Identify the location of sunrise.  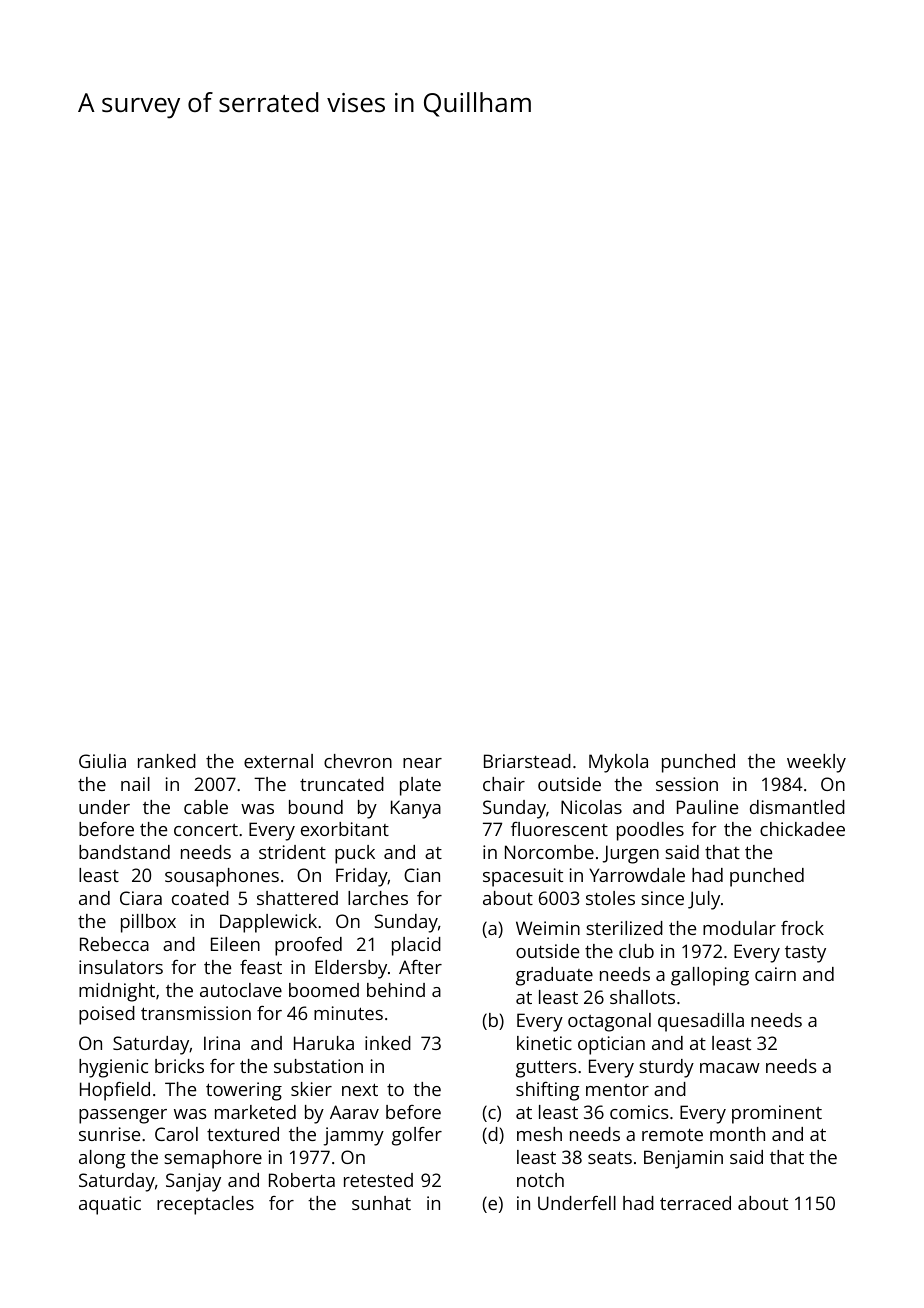
(109, 1134).
